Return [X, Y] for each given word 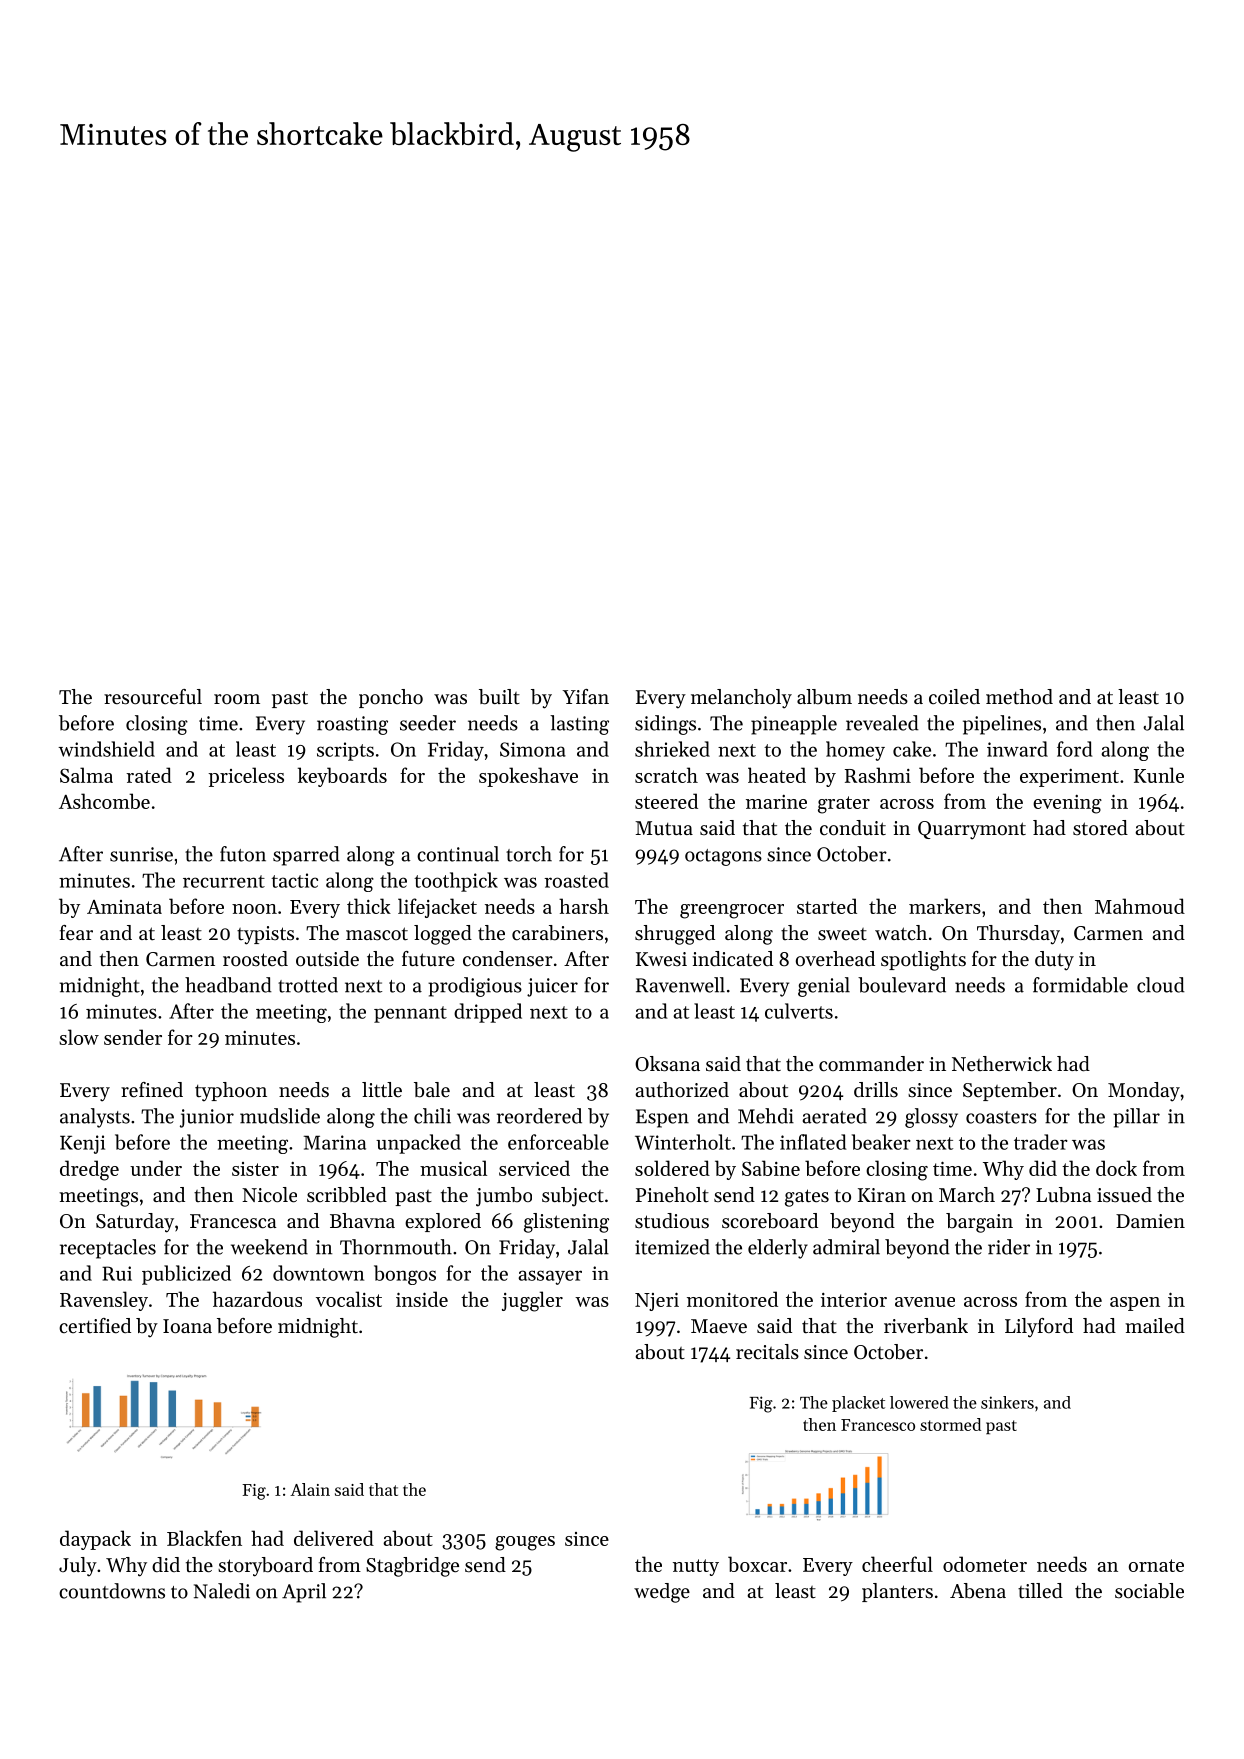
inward [1017, 749]
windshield [106, 749]
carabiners [557, 933]
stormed [950, 1424]
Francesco [878, 1425]
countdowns [112, 1591]
